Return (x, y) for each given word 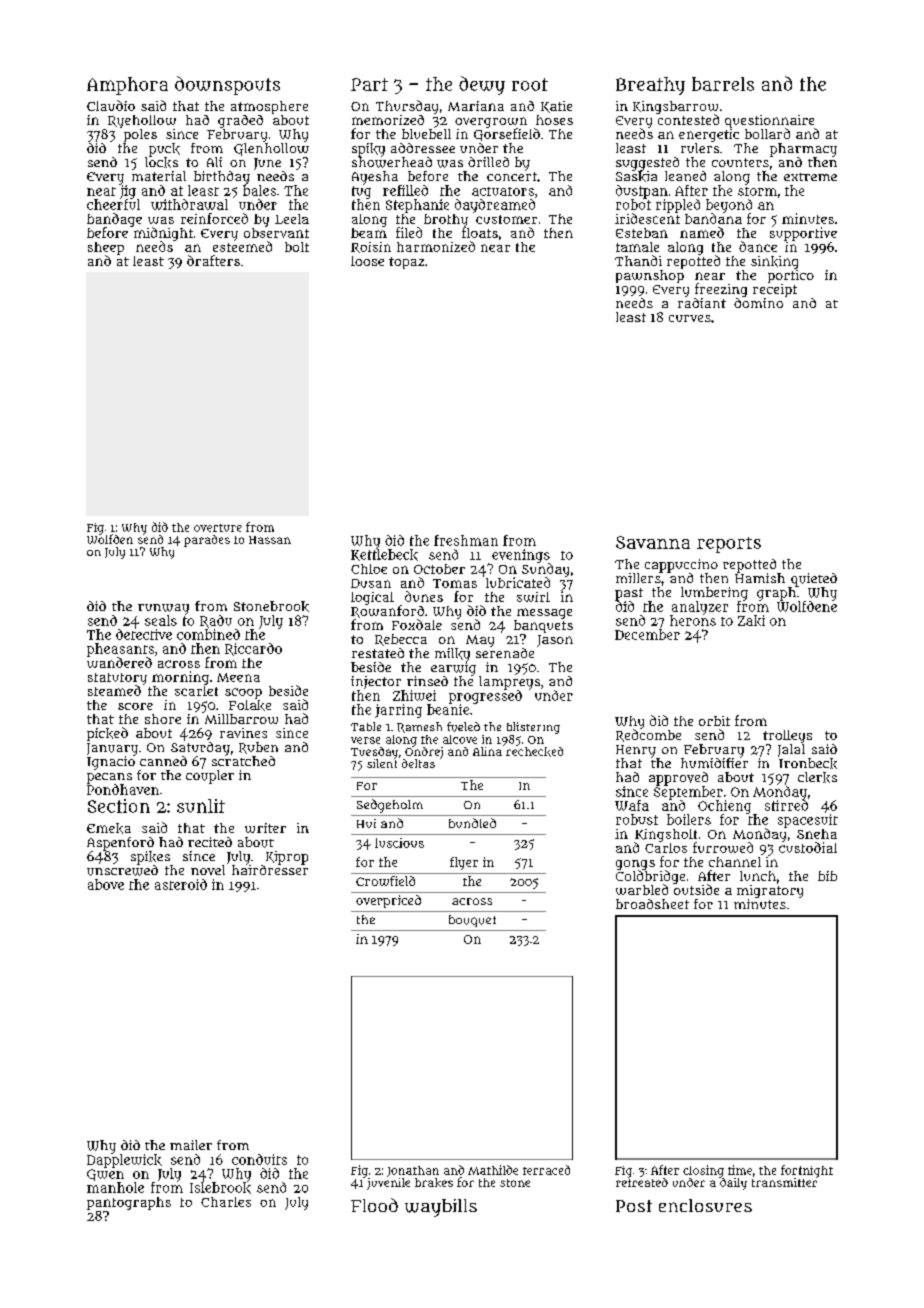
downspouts (227, 85)
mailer (191, 1145)
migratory (770, 891)
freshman (466, 540)
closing (703, 1171)
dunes (424, 596)
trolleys (787, 736)
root (530, 84)
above (106, 884)
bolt (297, 247)
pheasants (120, 650)
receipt (775, 290)
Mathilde (493, 1170)
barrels (723, 84)
